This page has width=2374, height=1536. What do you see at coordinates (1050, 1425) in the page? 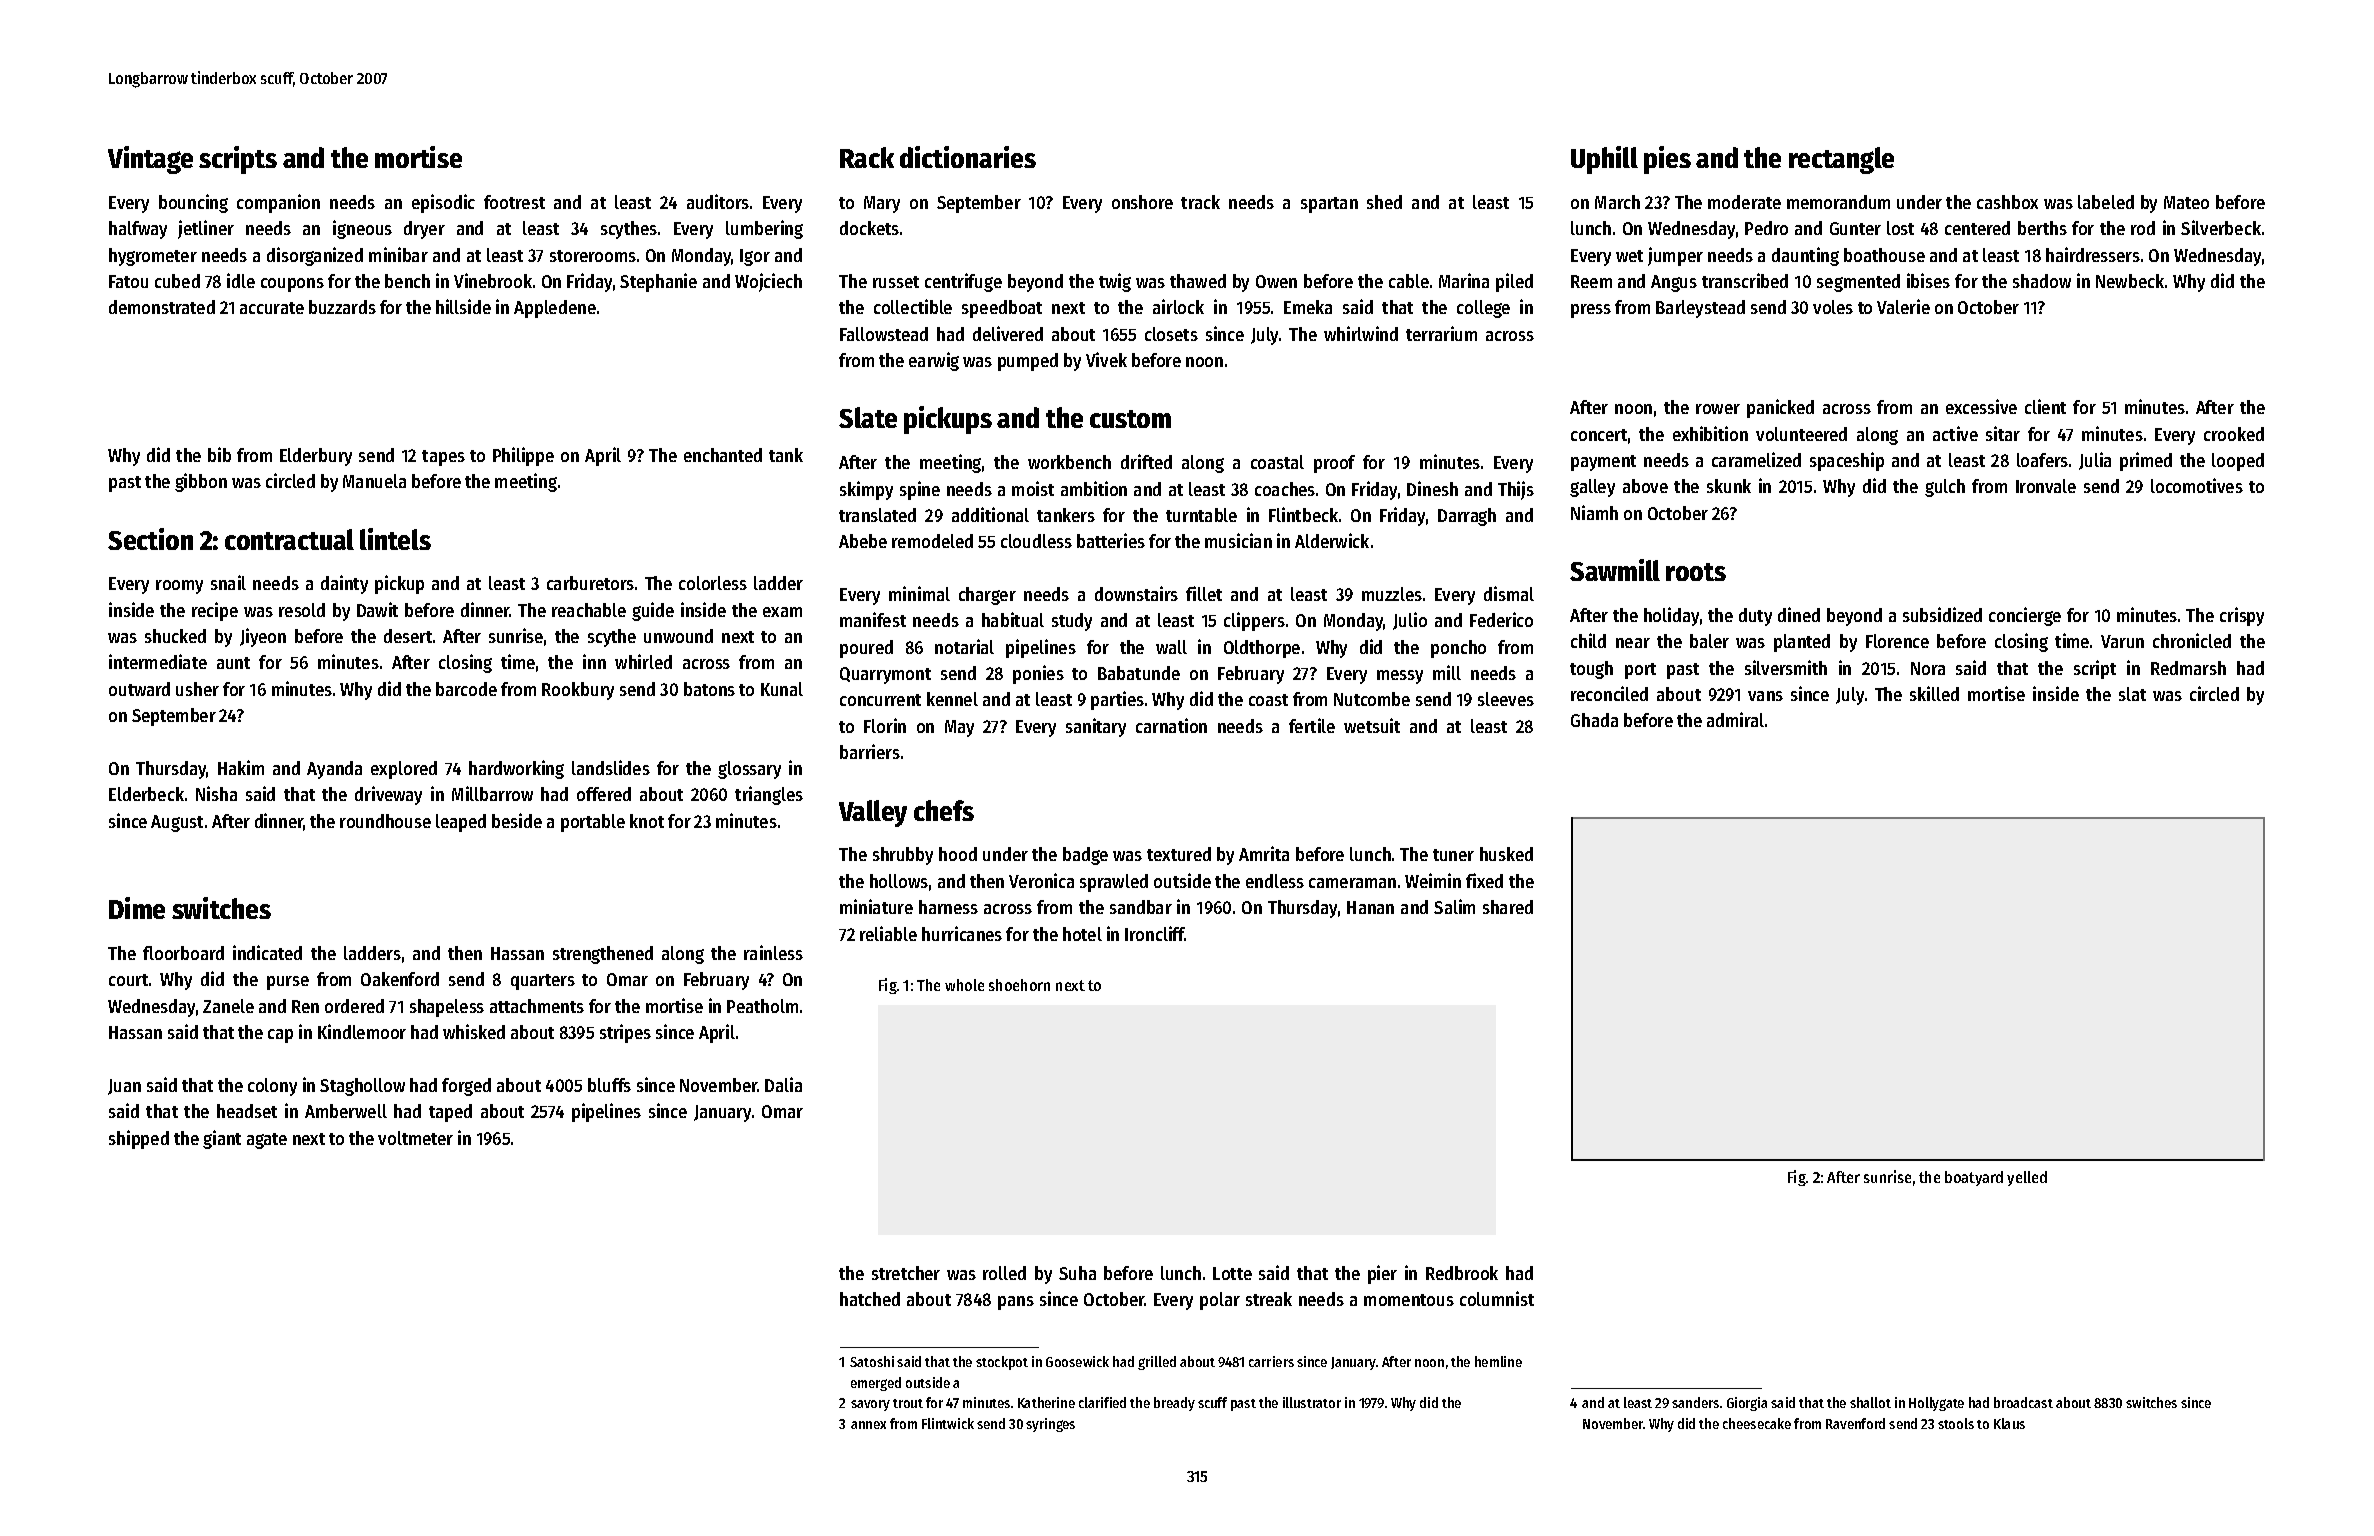
I see `syringes` at bounding box center [1050, 1425].
